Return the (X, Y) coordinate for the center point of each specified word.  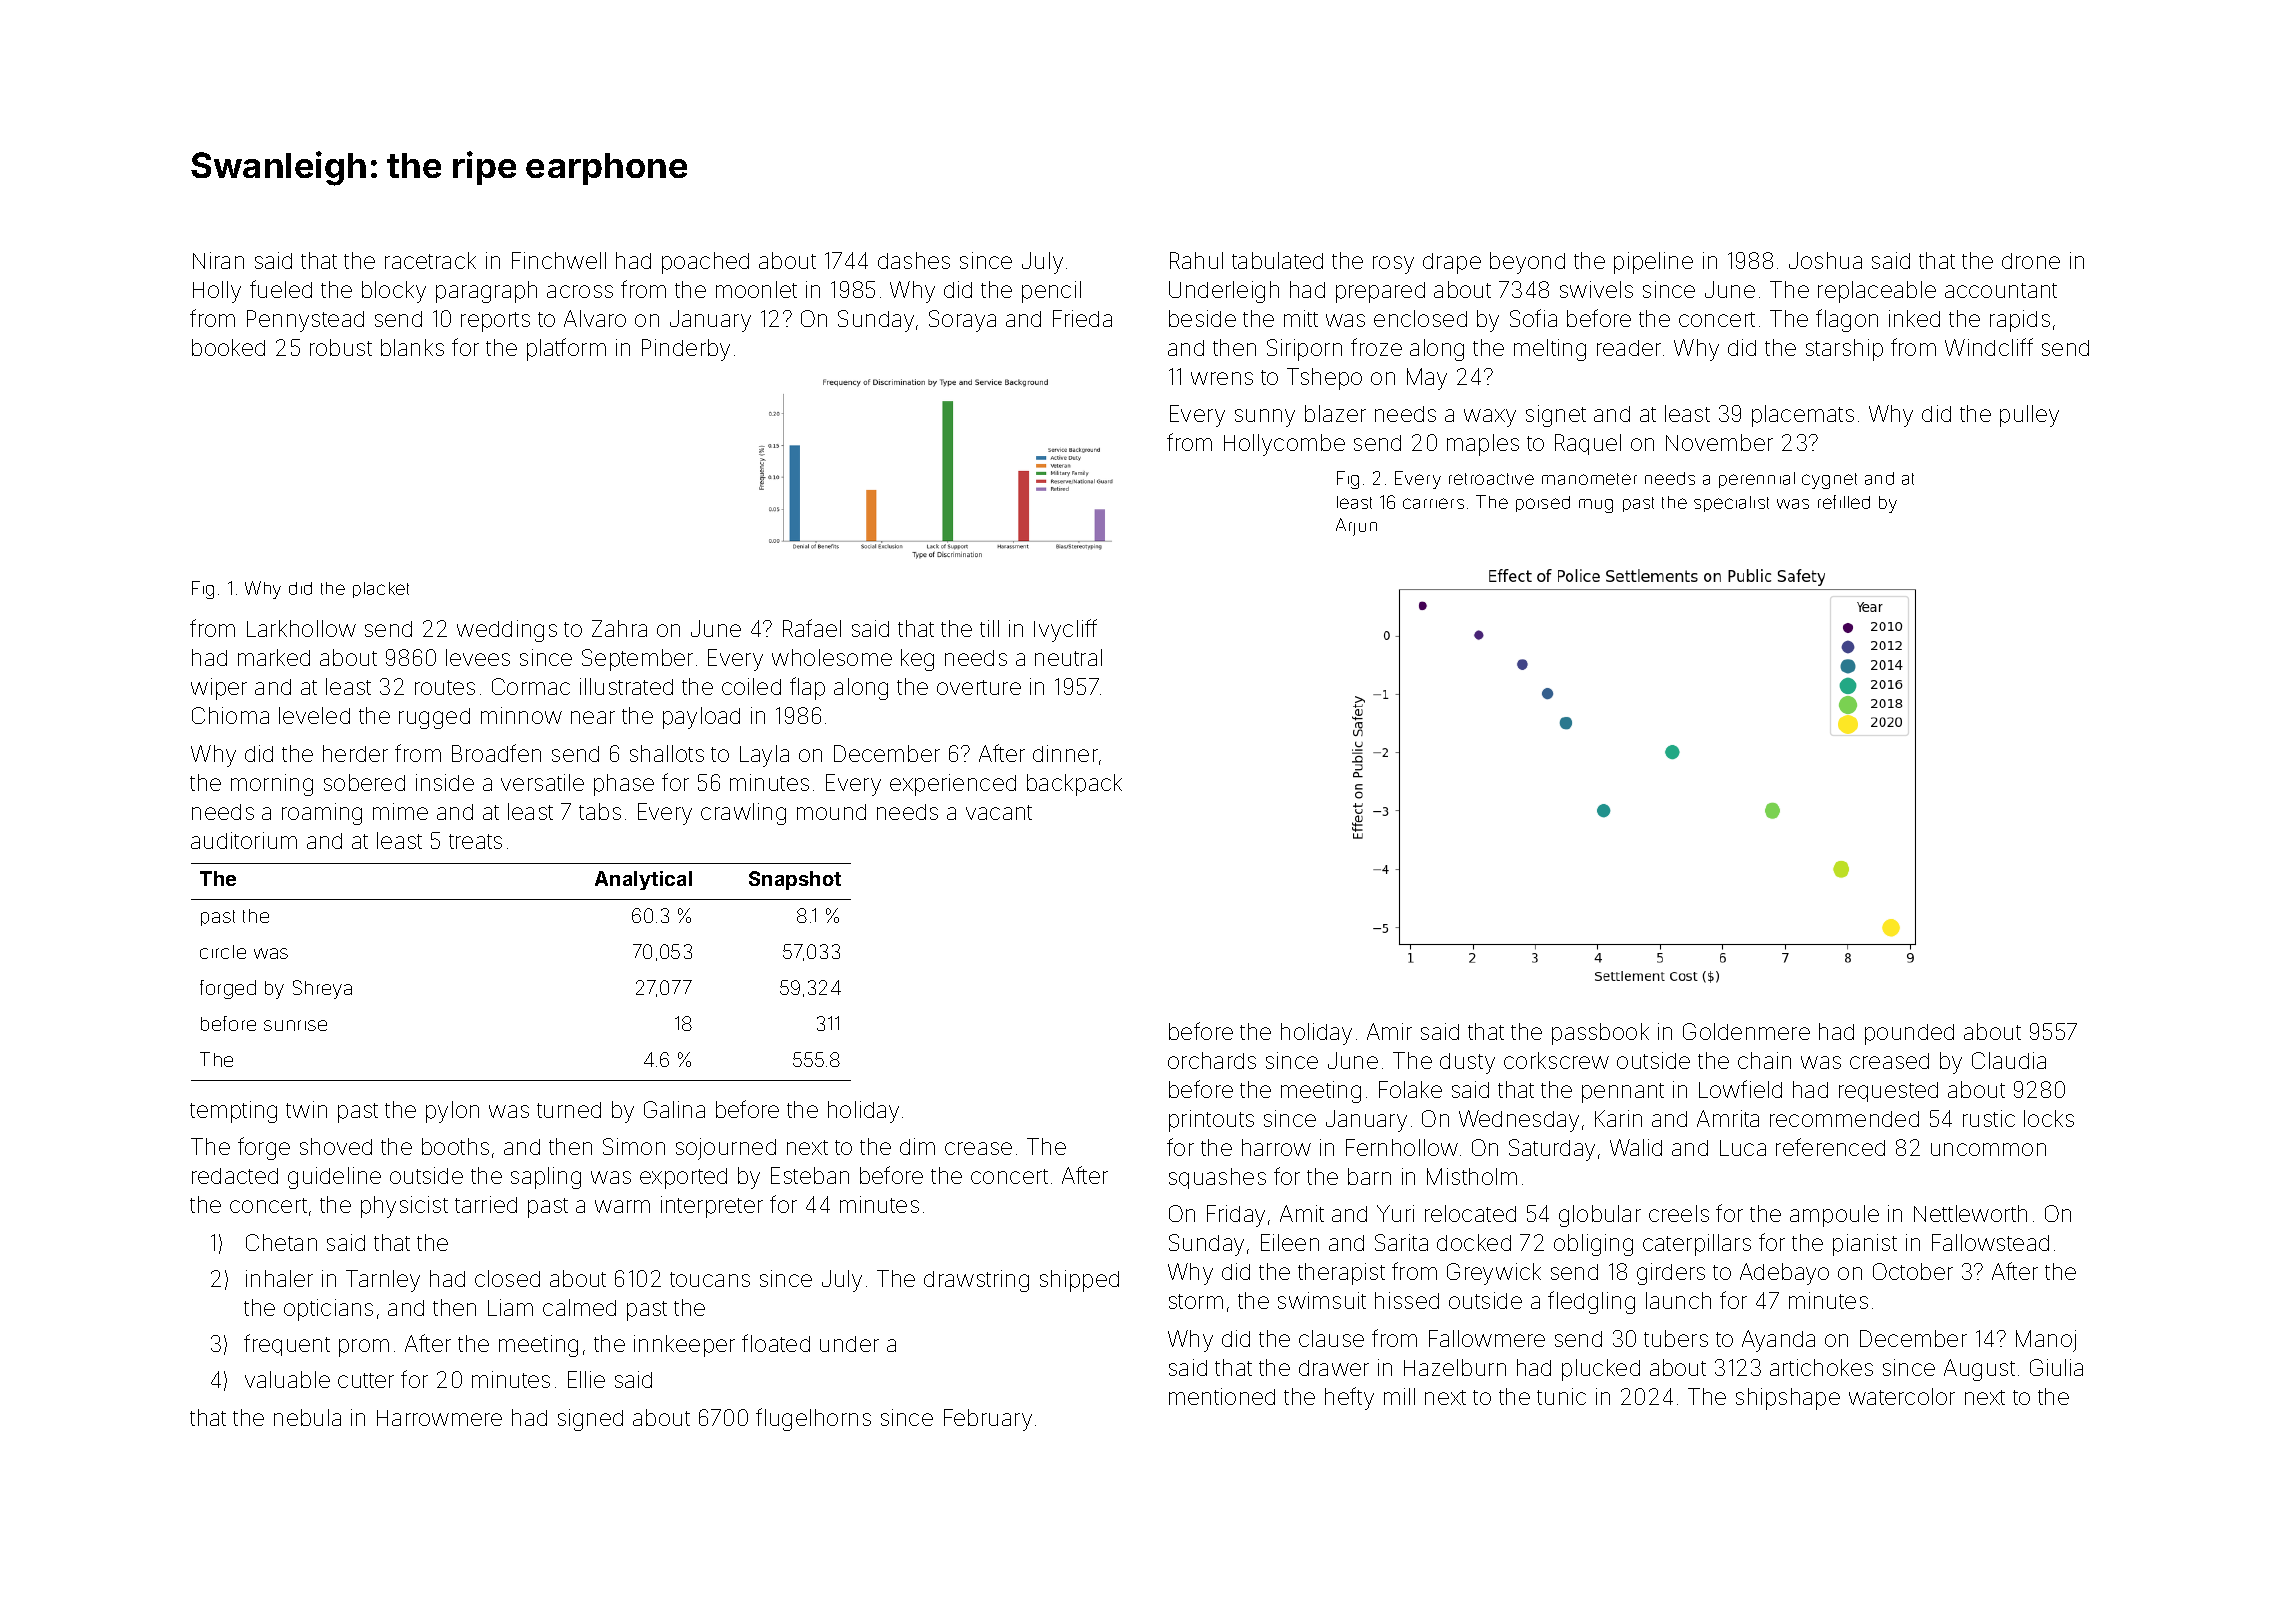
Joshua (1825, 260)
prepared (1380, 292)
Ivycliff (1065, 630)
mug (1596, 506)
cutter (366, 1380)
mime (400, 811)
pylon (452, 1112)
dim (917, 1146)
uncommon (1988, 1149)
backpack (1074, 785)
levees (478, 657)
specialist (1731, 504)
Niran (218, 260)
